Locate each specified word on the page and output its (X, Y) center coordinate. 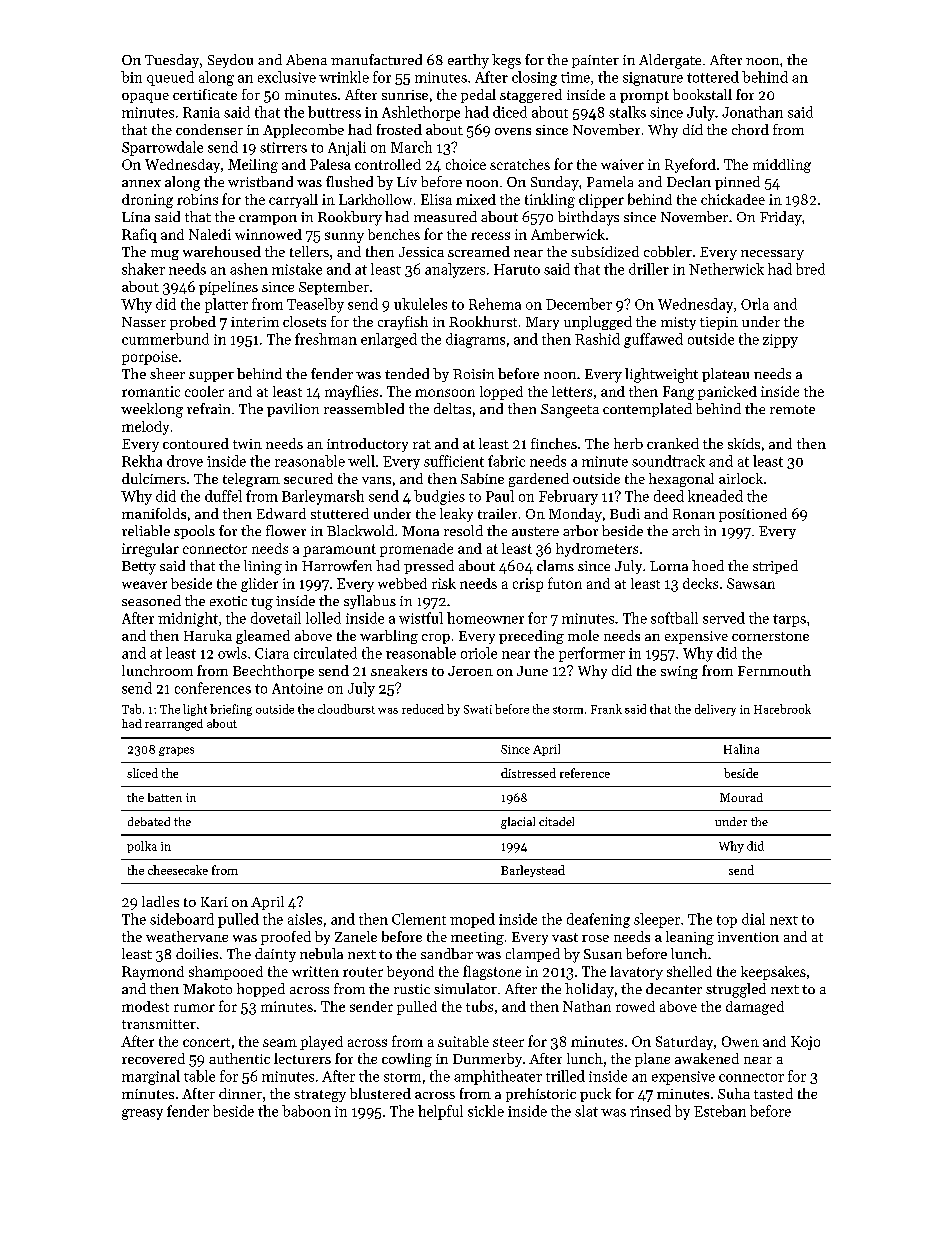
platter (226, 305)
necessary (772, 255)
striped (775, 567)
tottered (713, 77)
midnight (188, 619)
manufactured (376, 59)
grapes (176, 751)
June (532, 671)
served (724, 618)
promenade (416, 550)
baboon (306, 1111)
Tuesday (172, 61)
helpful (440, 1112)
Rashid (597, 339)
